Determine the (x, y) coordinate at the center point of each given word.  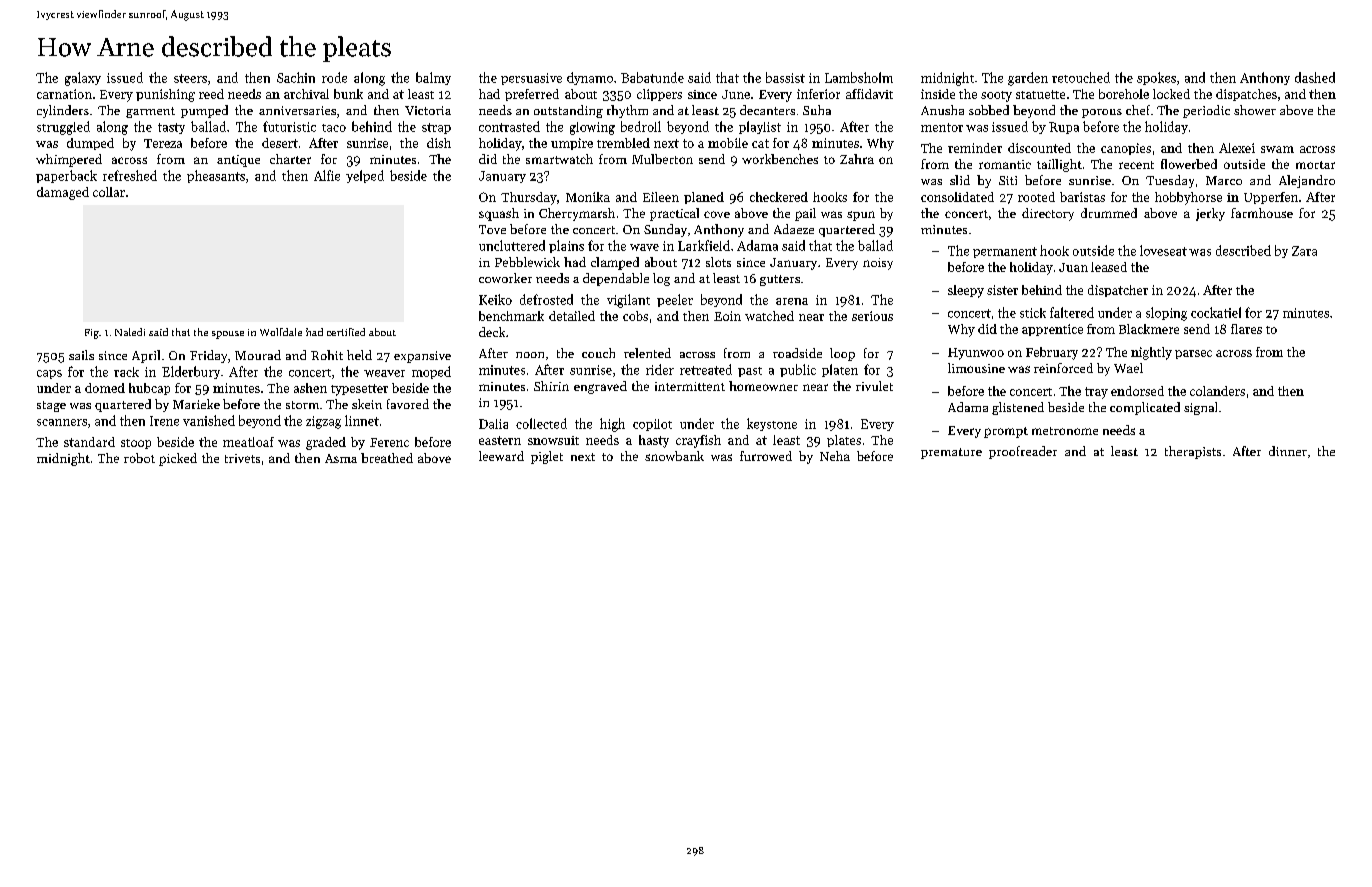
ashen (310, 388)
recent (1136, 165)
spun (861, 216)
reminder (975, 148)
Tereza (163, 143)
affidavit (869, 94)
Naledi (130, 332)
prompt (1006, 432)
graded (326, 443)
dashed (1315, 77)
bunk (348, 94)
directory (1048, 214)
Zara (1304, 251)
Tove (492, 229)
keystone (772, 424)
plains (566, 246)
